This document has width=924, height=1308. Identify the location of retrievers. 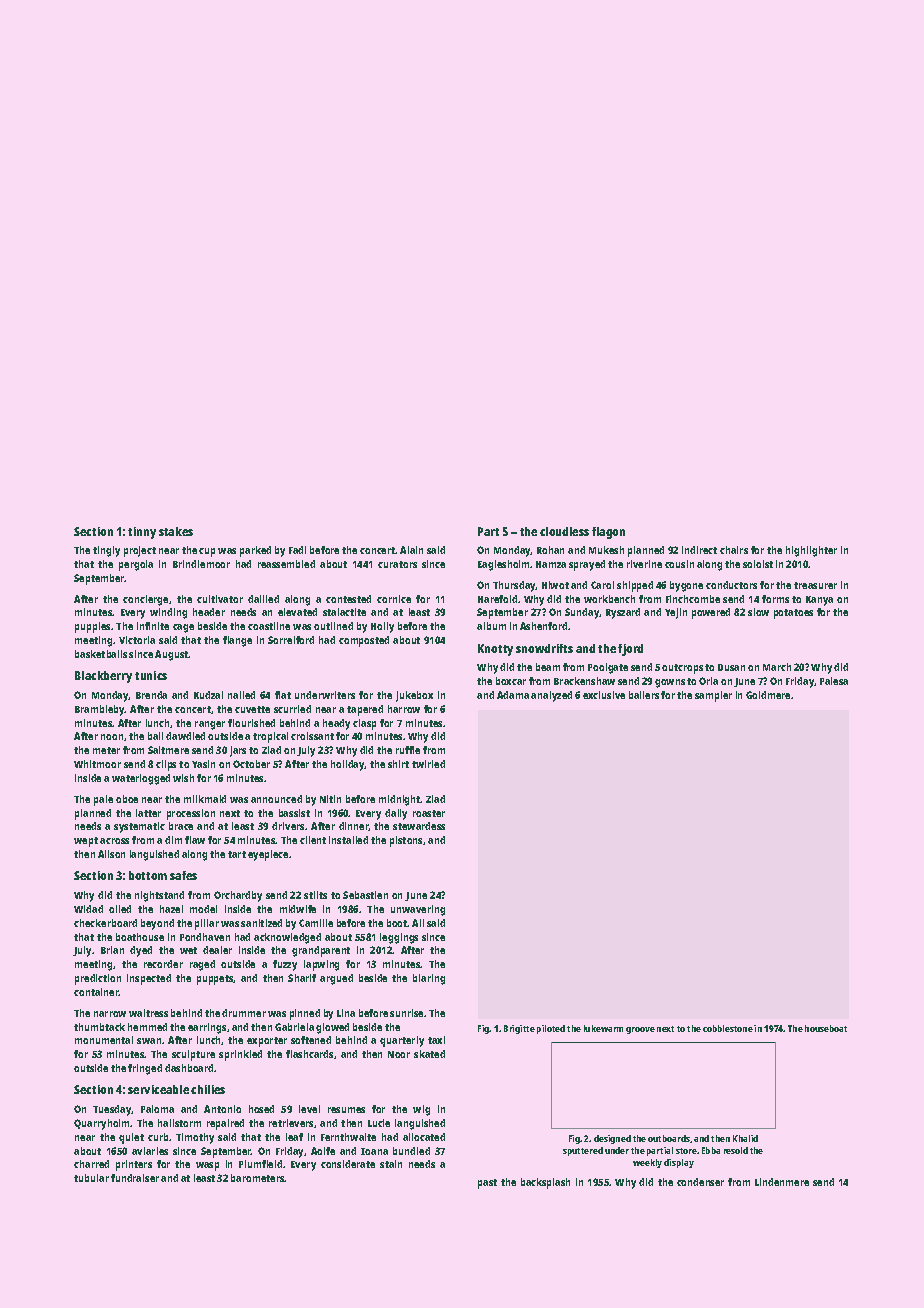
(291, 1123).
